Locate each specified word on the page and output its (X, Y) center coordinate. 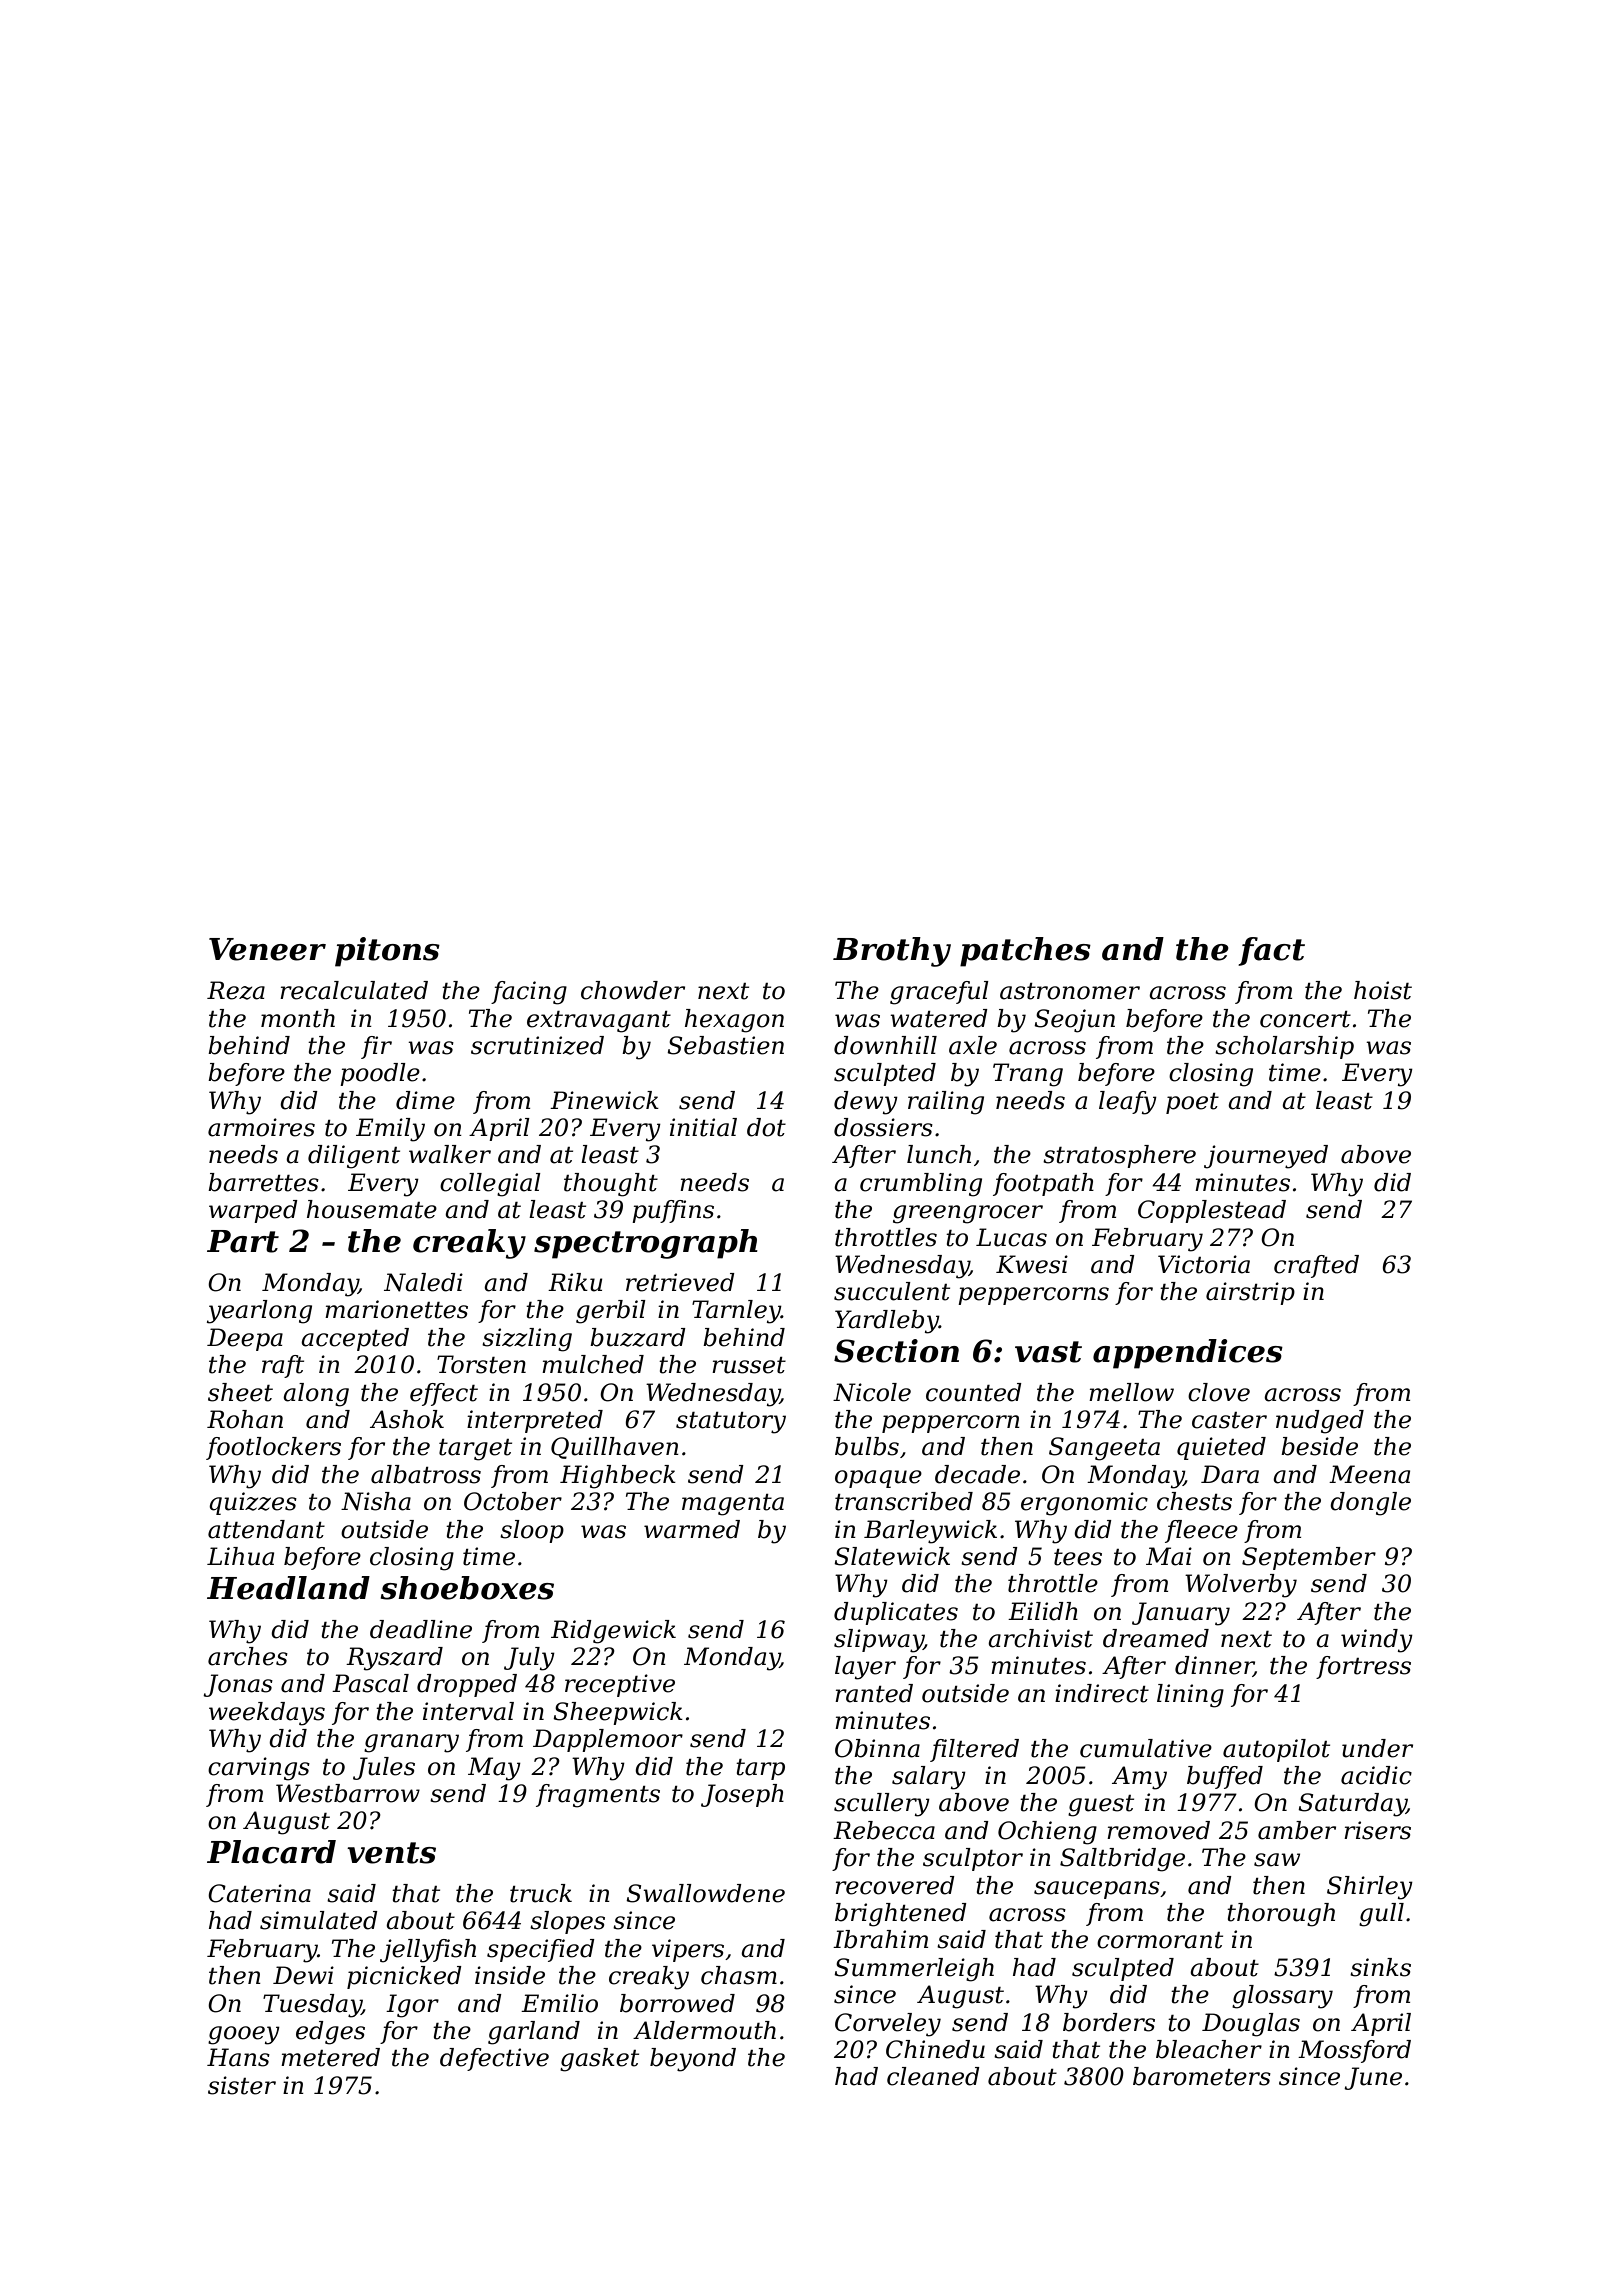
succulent (892, 1291)
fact (1271, 951)
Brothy (892, 952)
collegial (490, 1185)
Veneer (267, 949)
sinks (1380, 1967)
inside (510, 1975)
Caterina (259, 1893)
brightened (901, 1915)
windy (1377, 1641)
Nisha (376, 1501)
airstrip (1250, 1293)
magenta (733, 1505)
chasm (739, 1975)
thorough (1281, 1915)
